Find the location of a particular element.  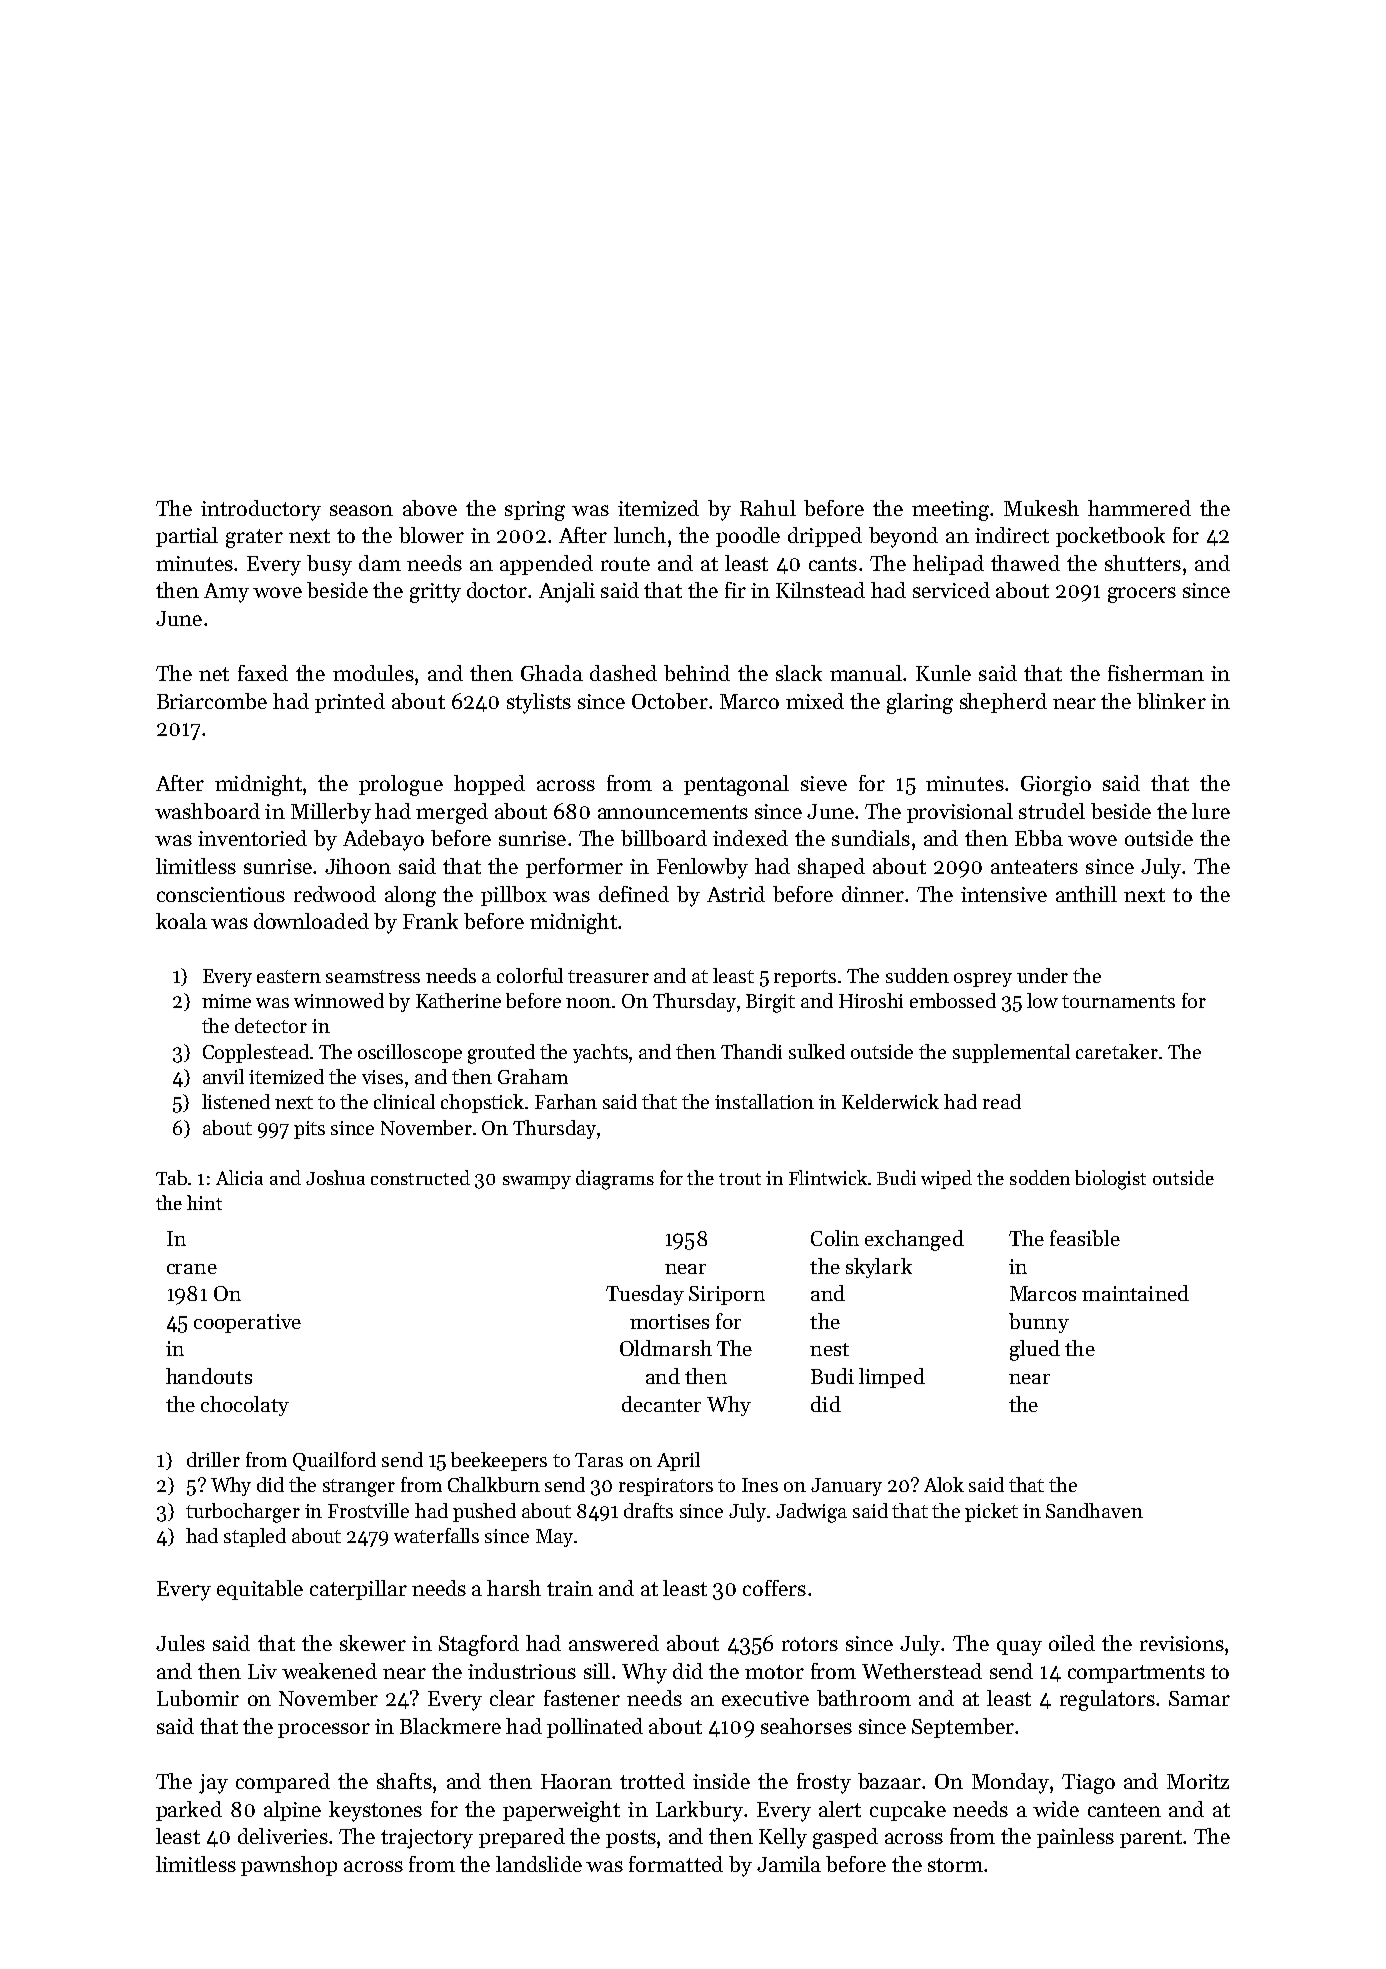

formatted is located at coordinates (676, 1864).
